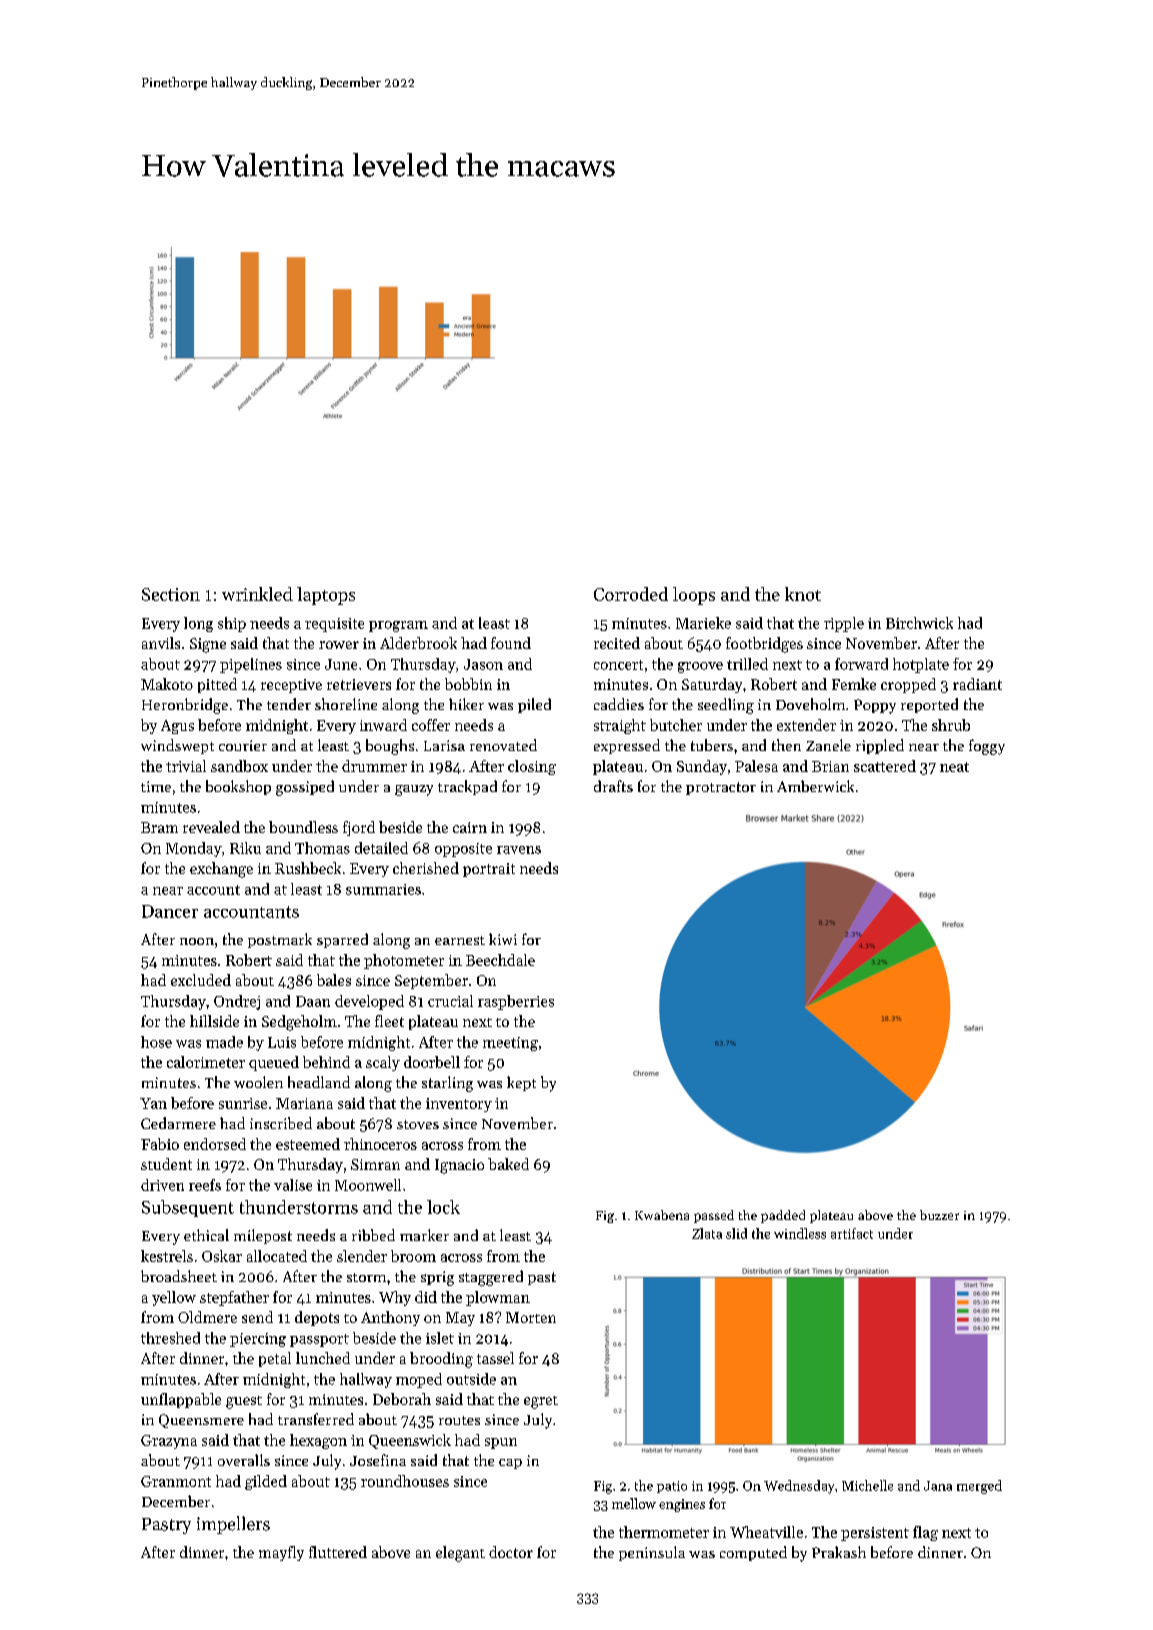 This screenshot has height=1630, width=1153. Describe the element at coordinates (170, 911) in the screenshot. I see `Dancer` at that location.
